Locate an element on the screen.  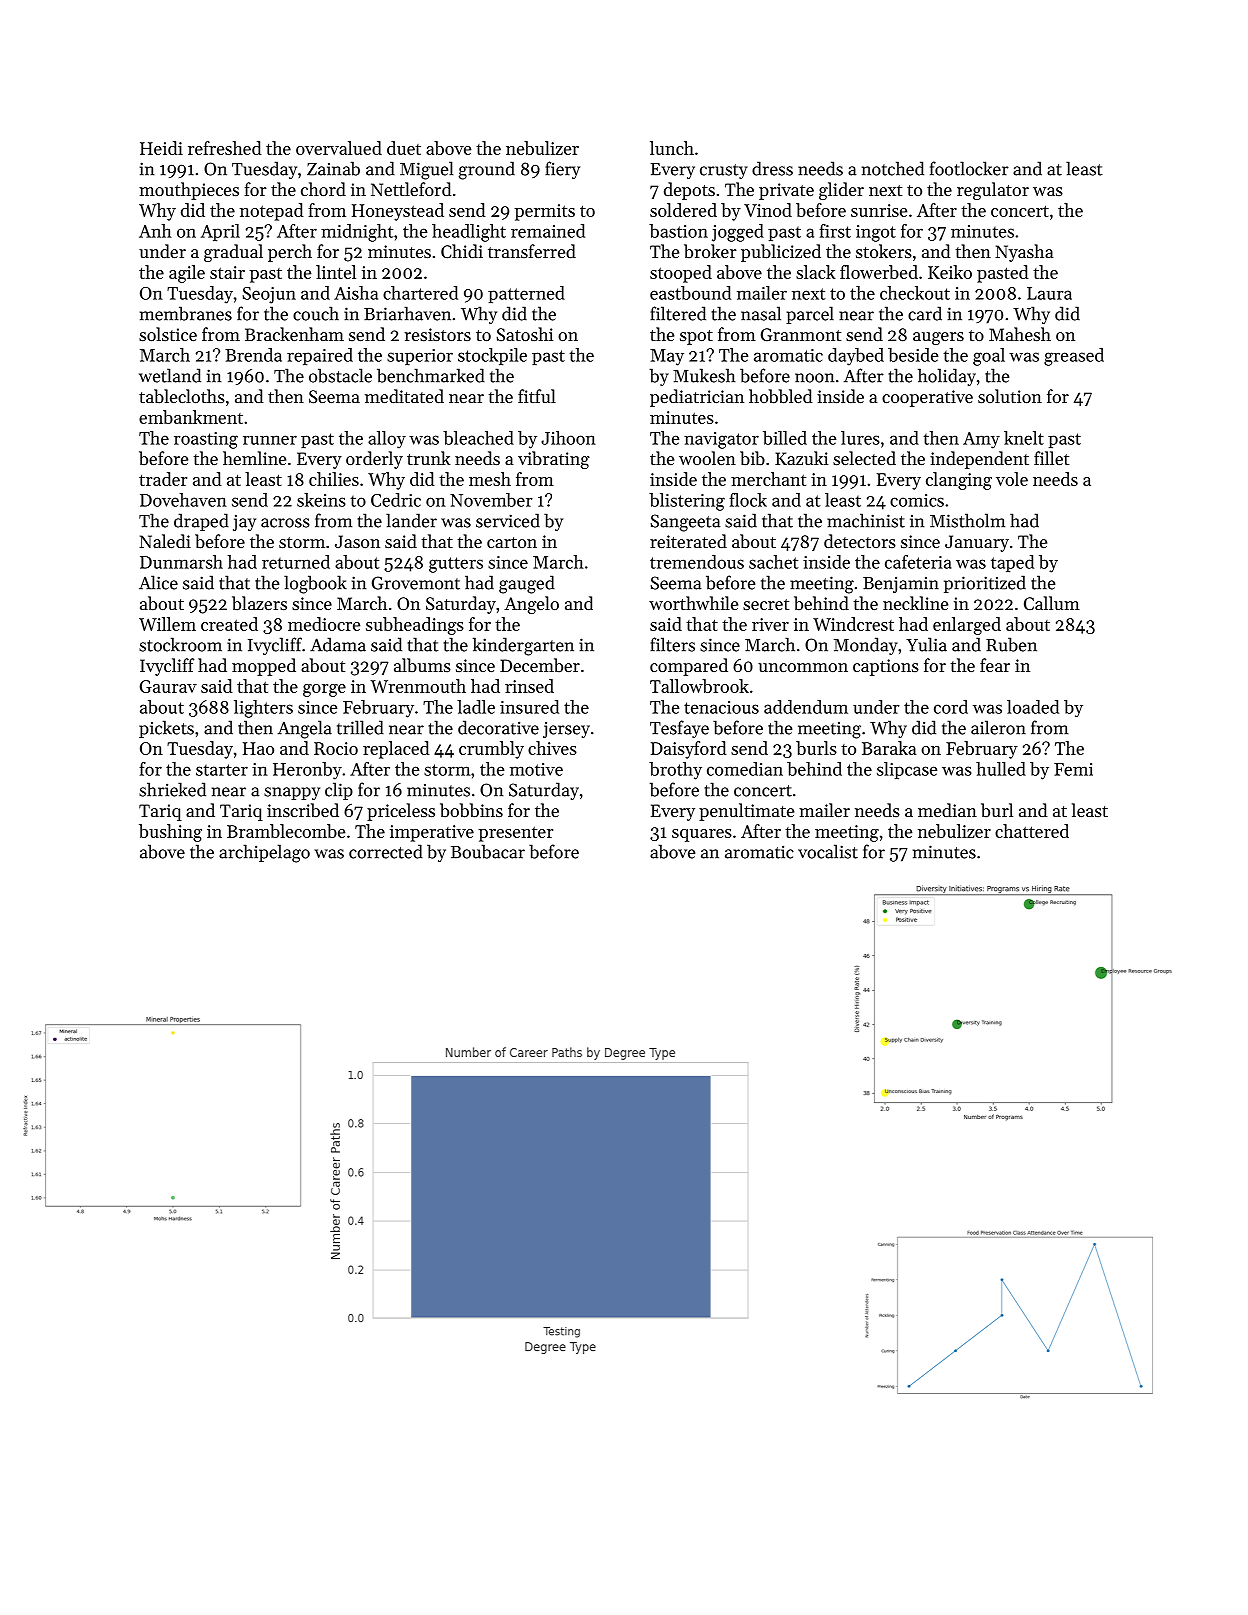
checkout is located at coordinates (915, 293).
